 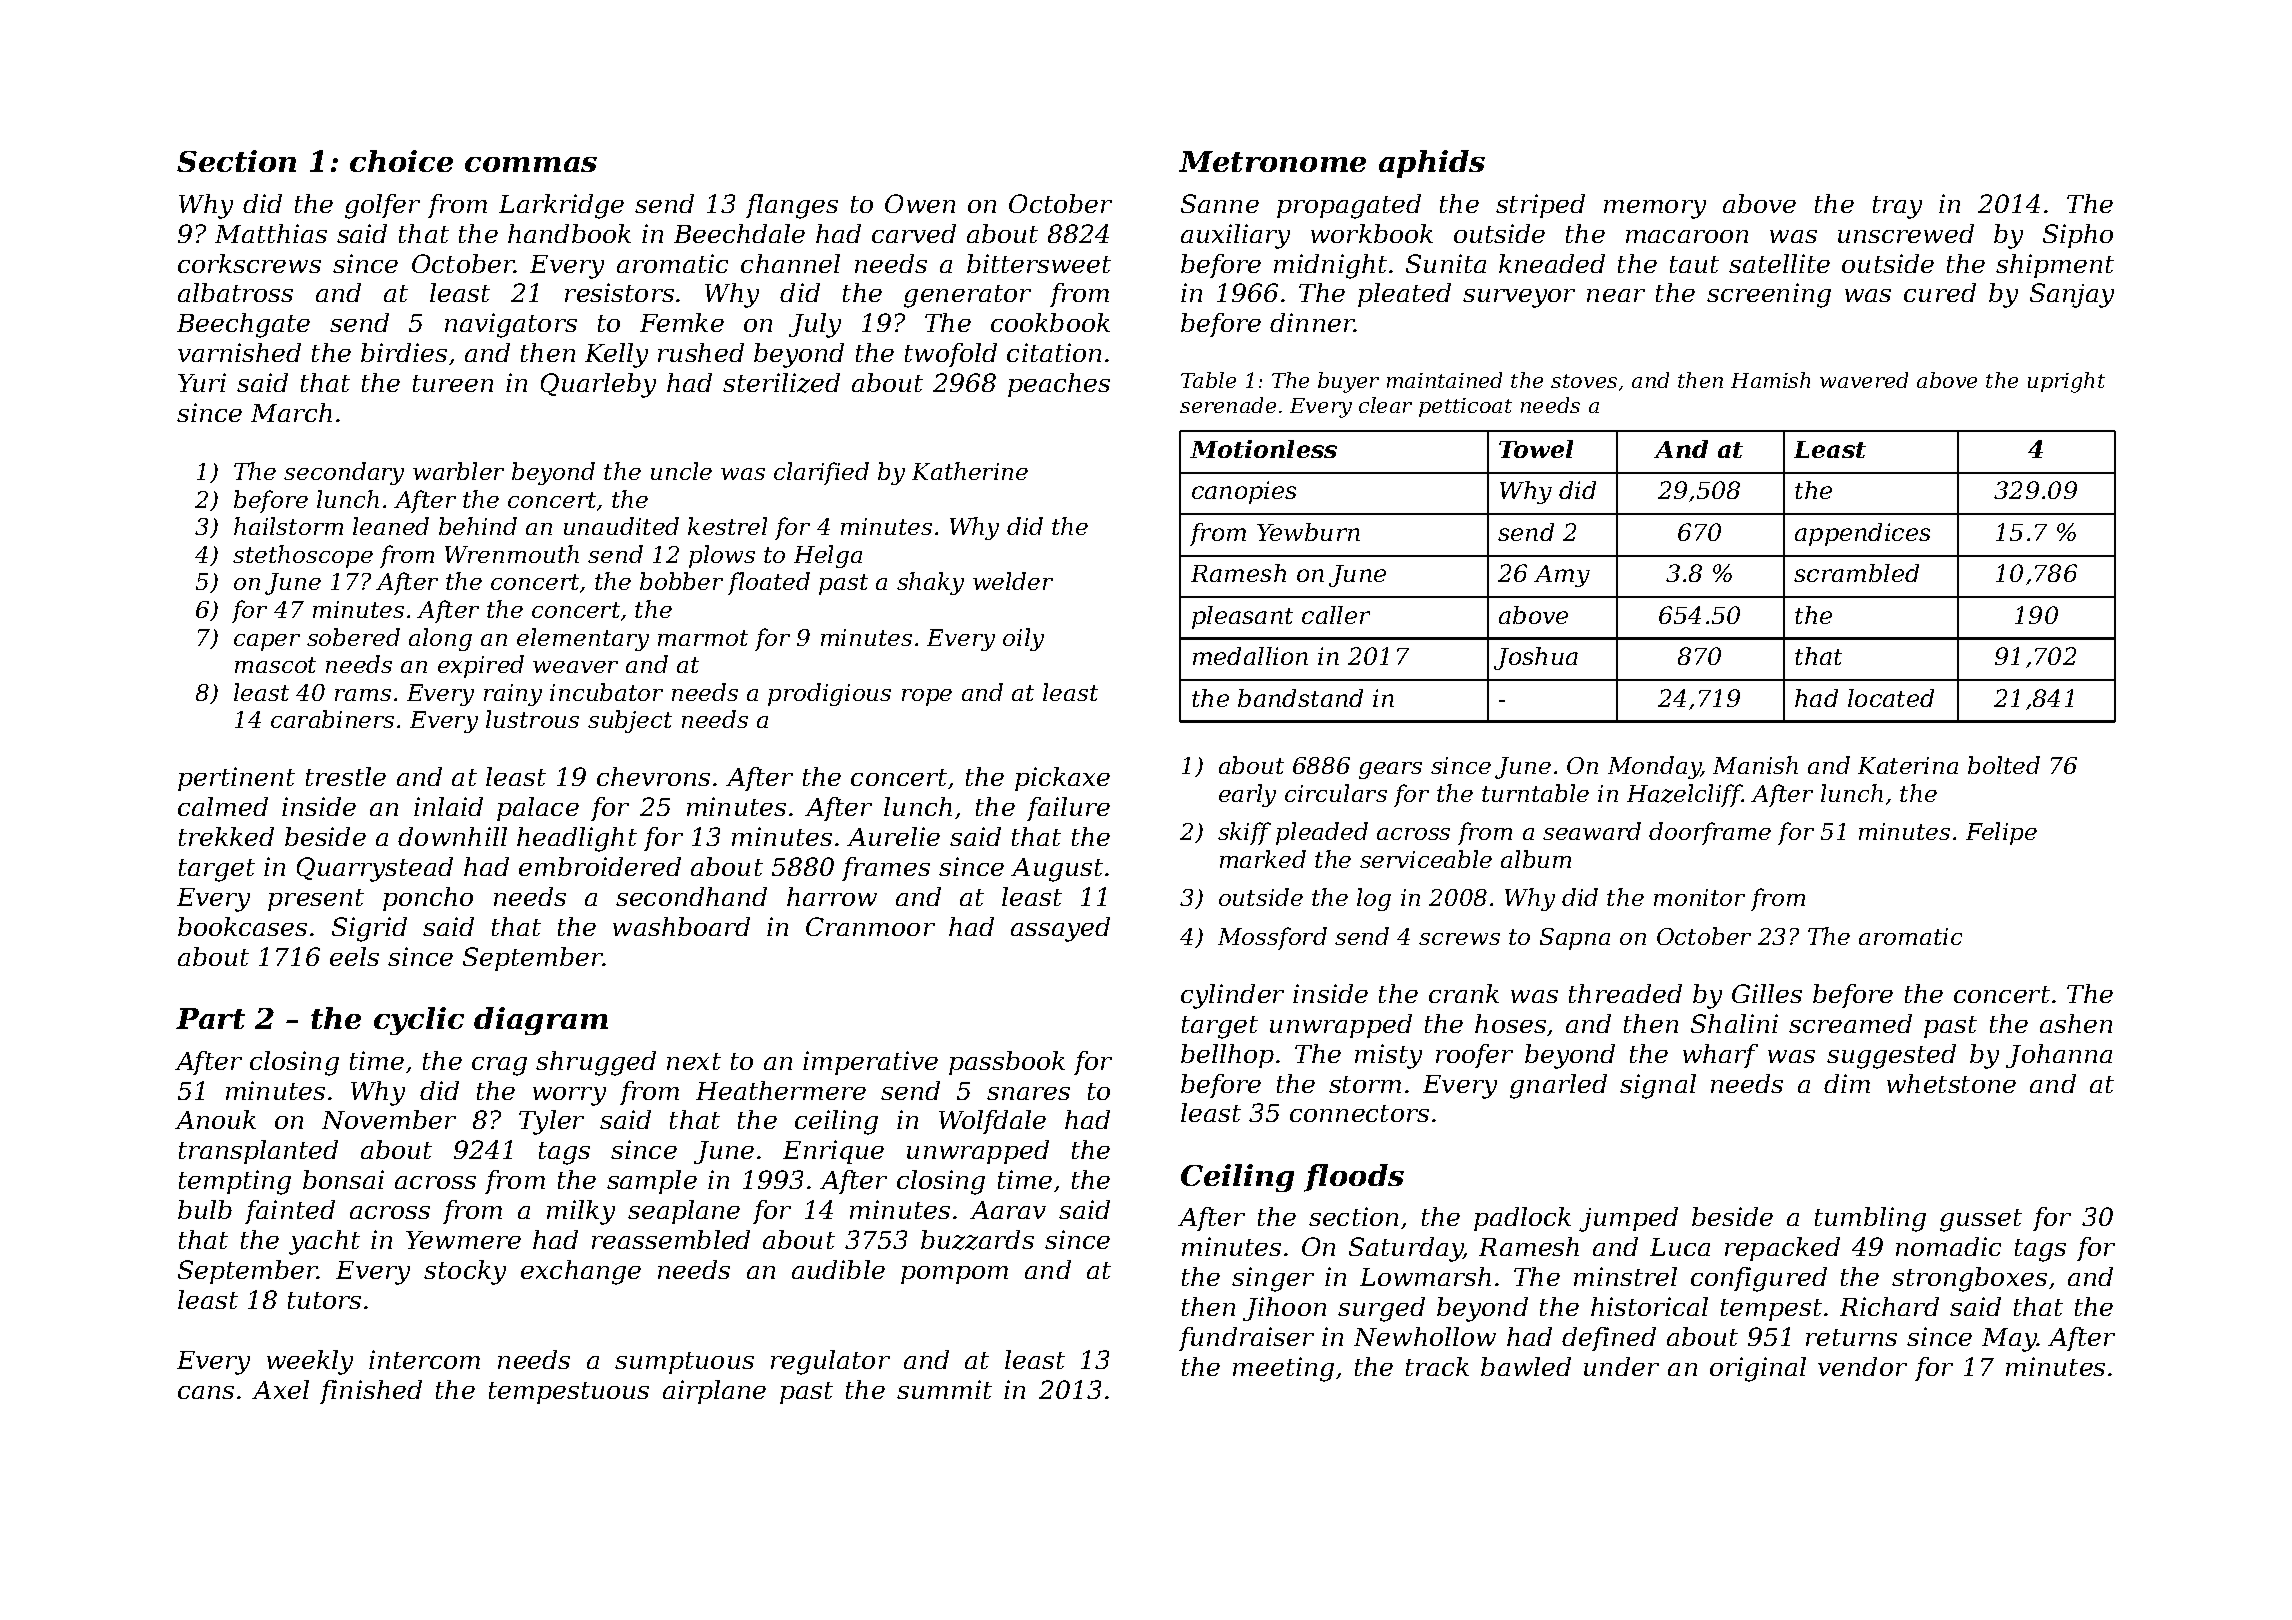 I want to click on marked, so click(x=1263, y=859).
